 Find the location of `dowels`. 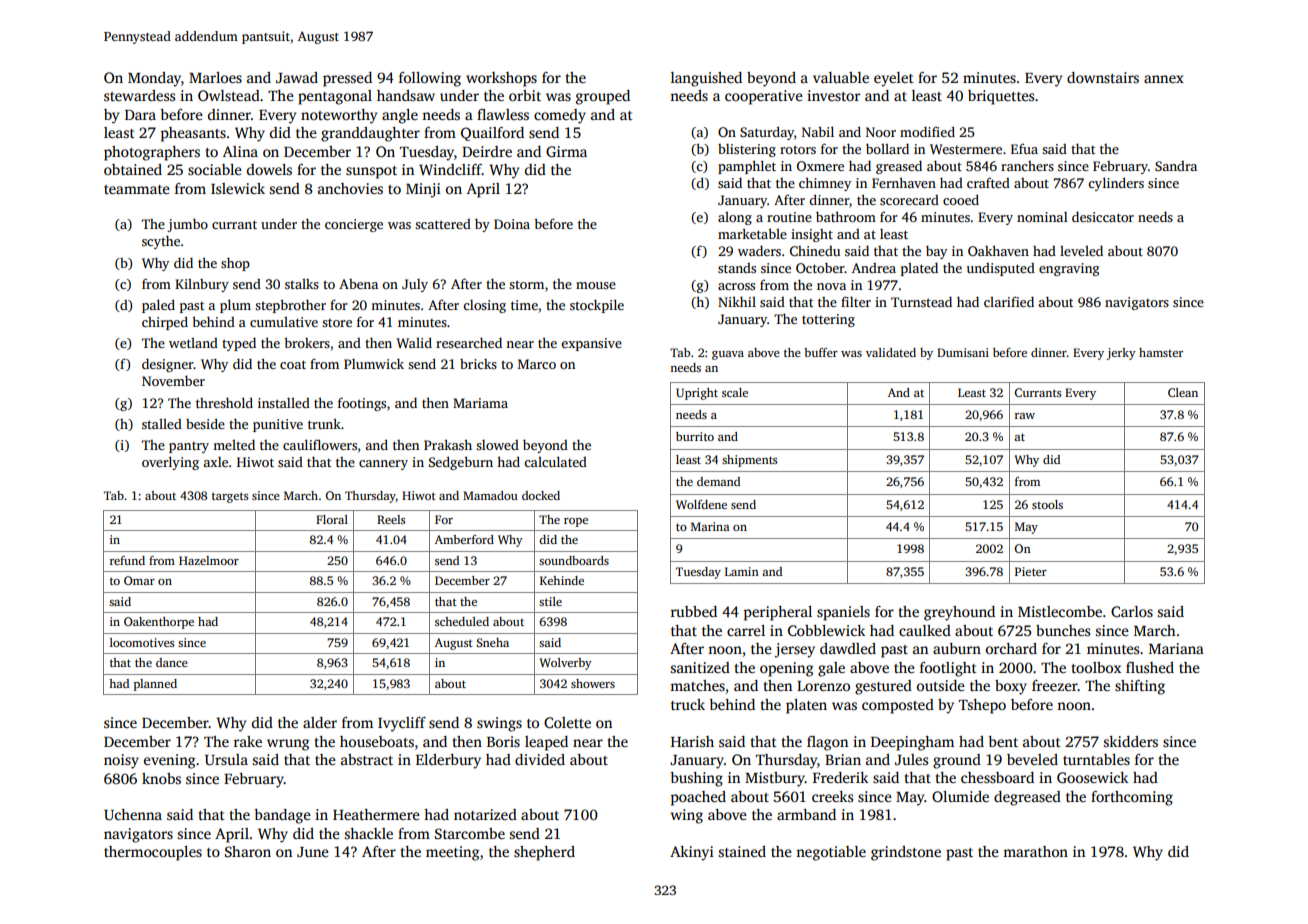

dowels is located at coordinates (269, 169).
